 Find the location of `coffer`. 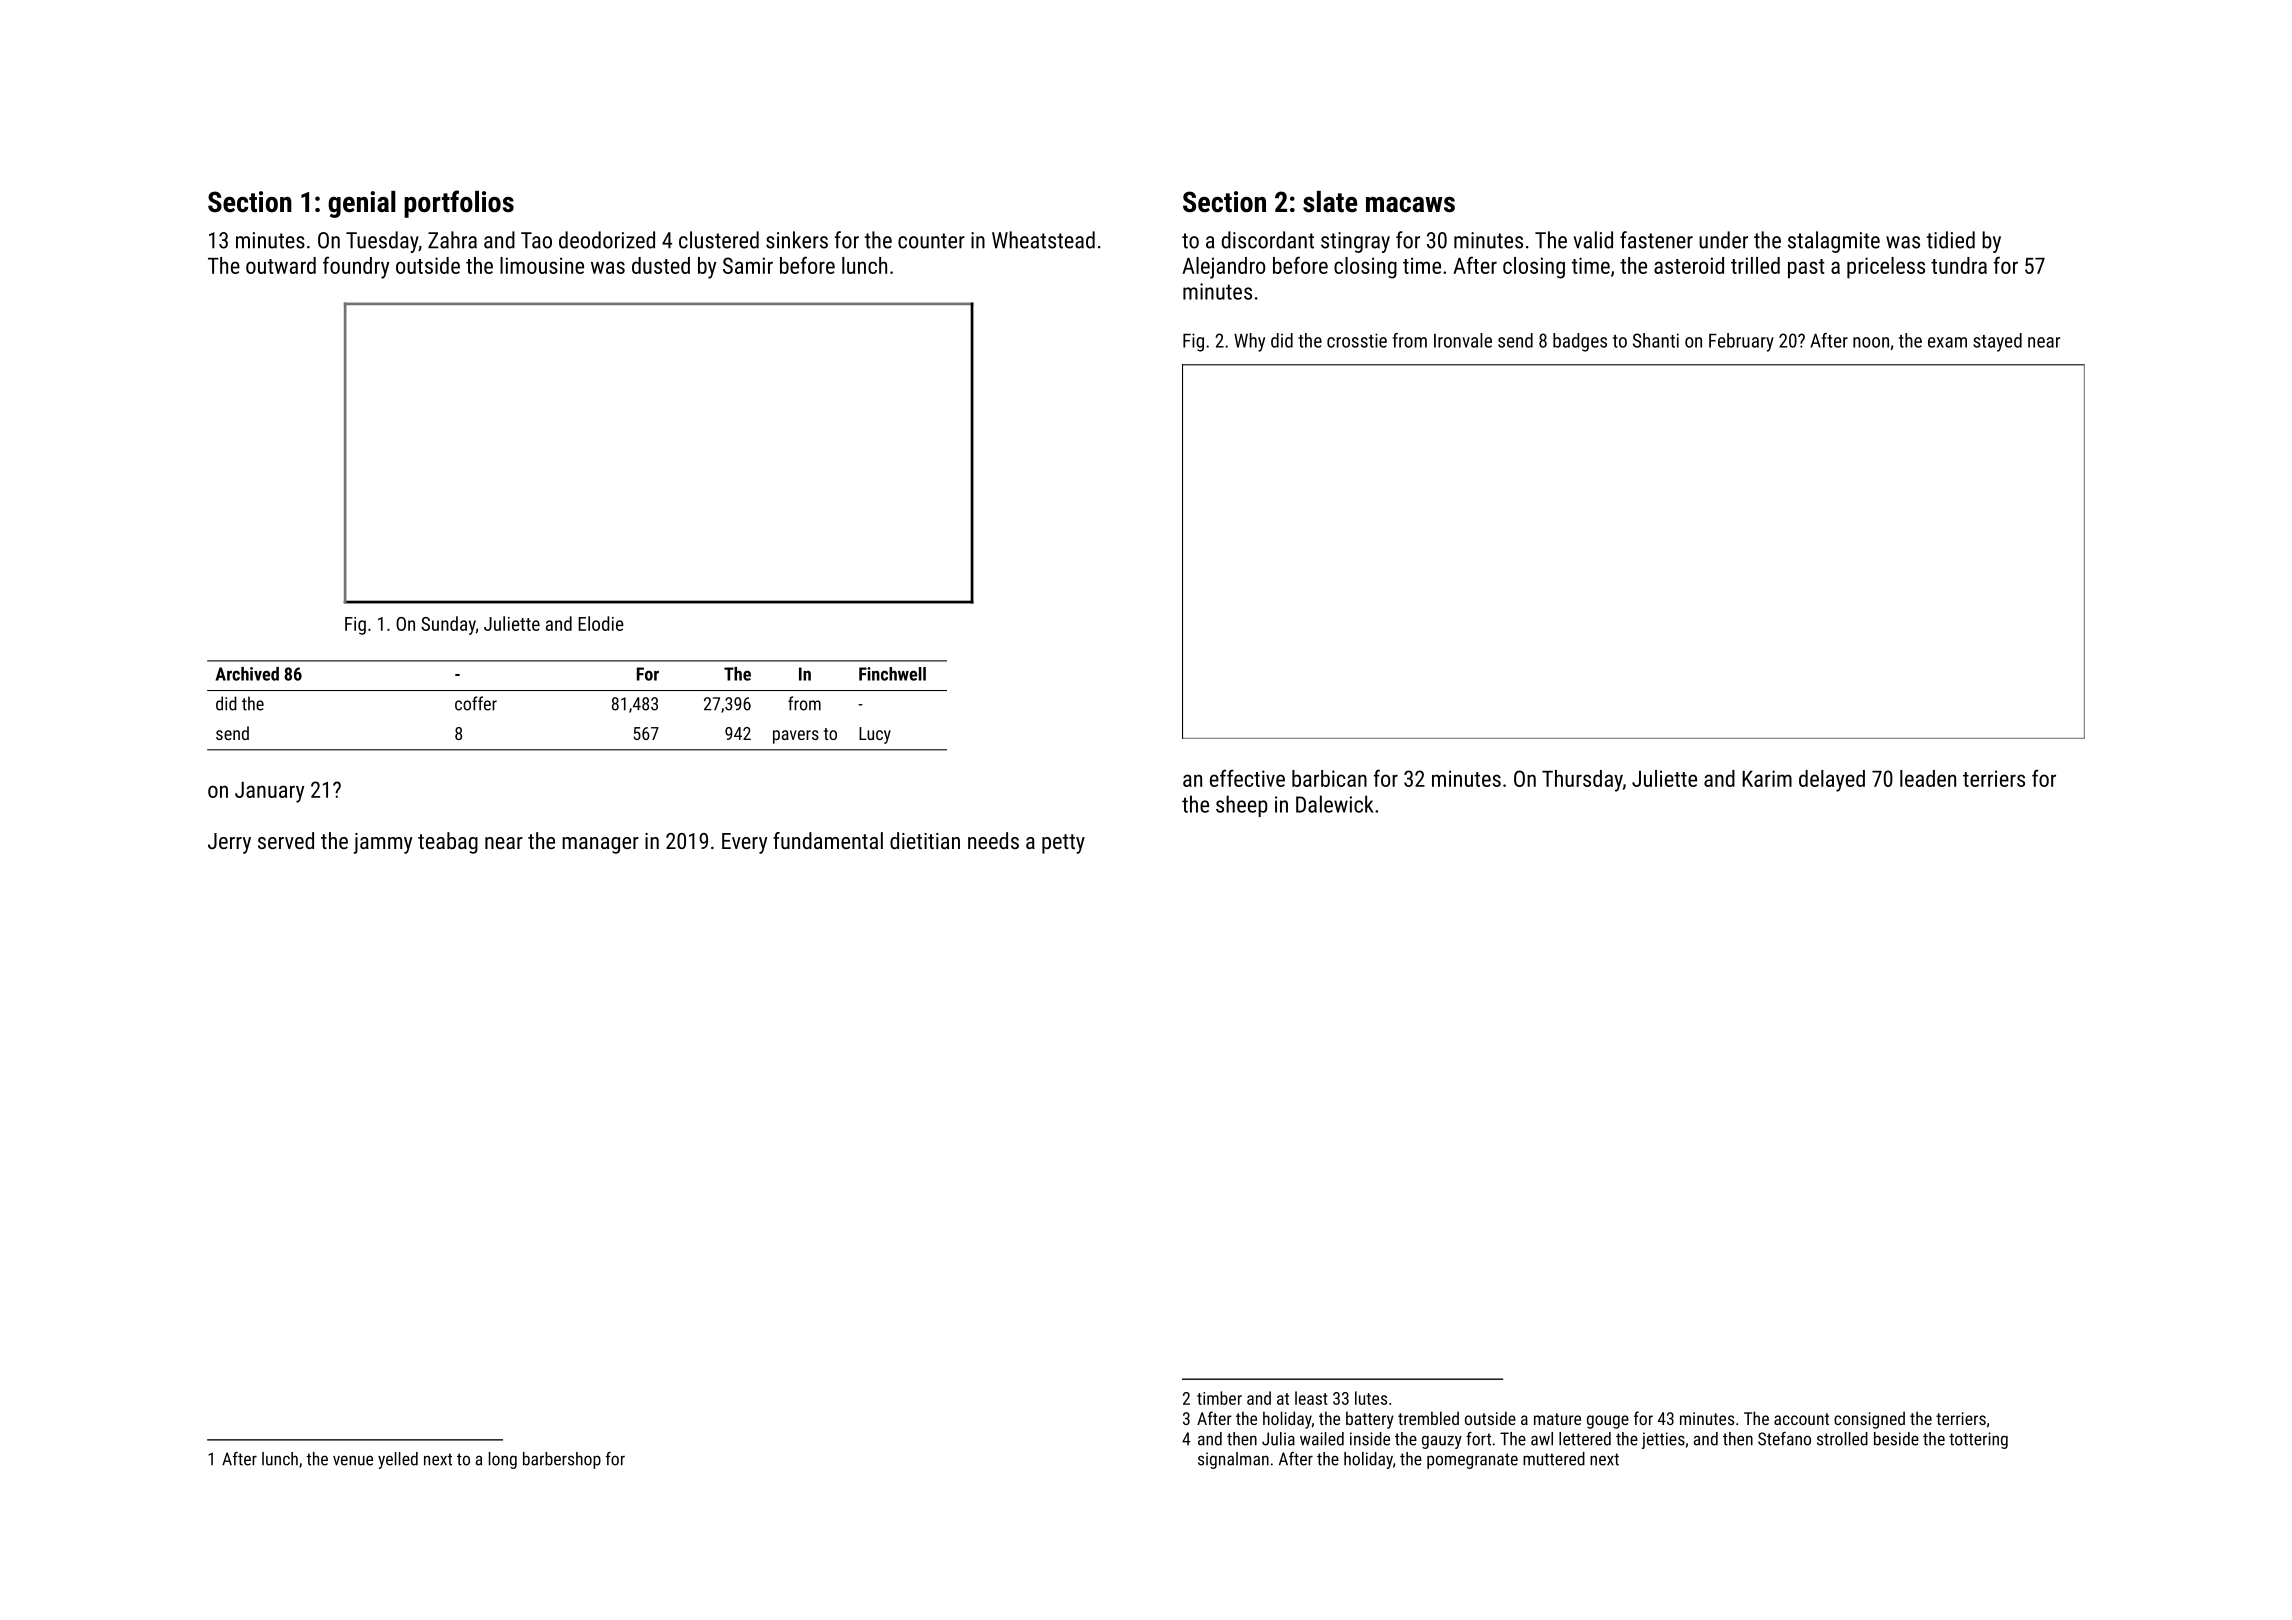

coffer is located at coordinates (476, 703).
